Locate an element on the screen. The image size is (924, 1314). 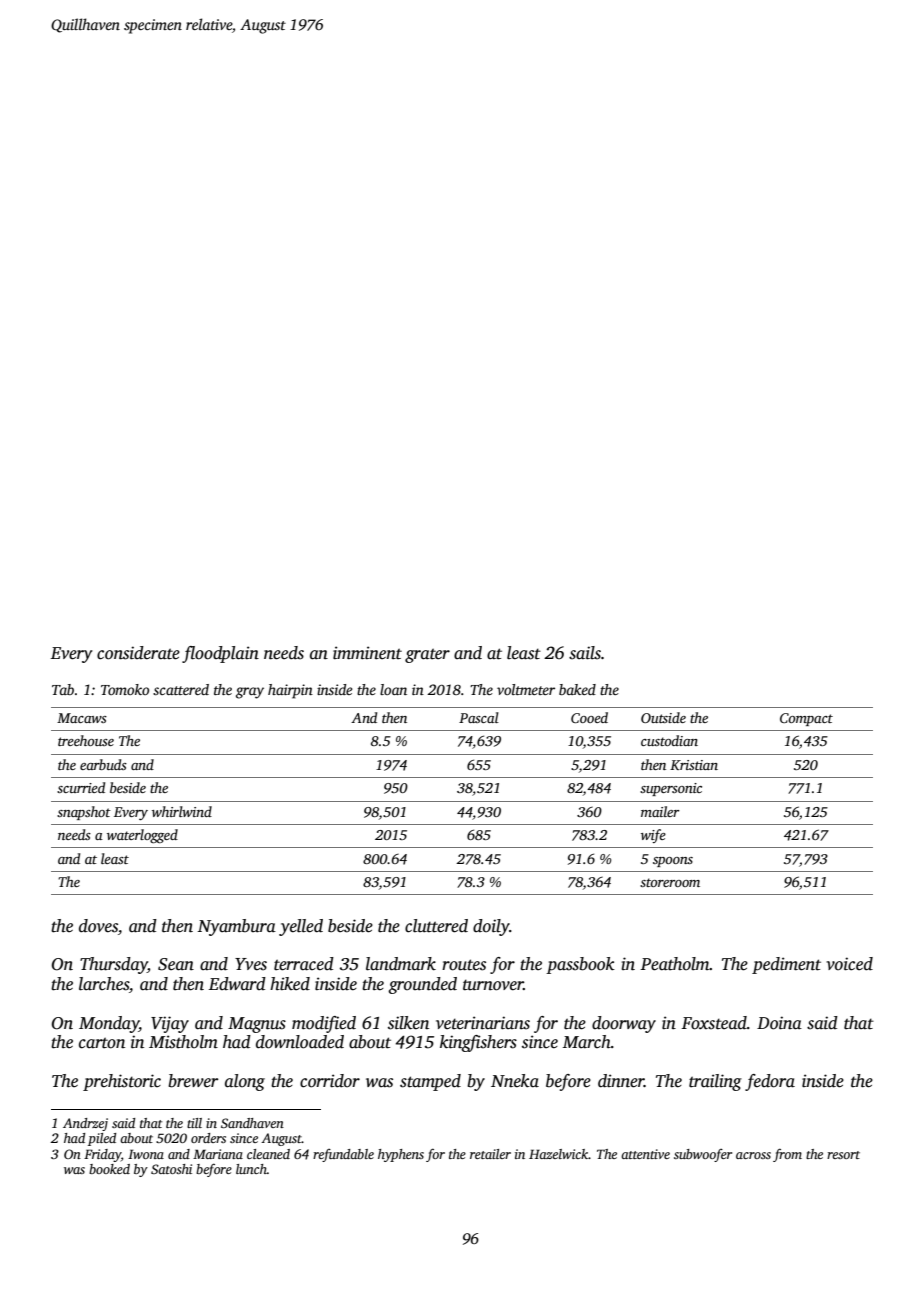
considerate is located at coordinates (138, 653).
